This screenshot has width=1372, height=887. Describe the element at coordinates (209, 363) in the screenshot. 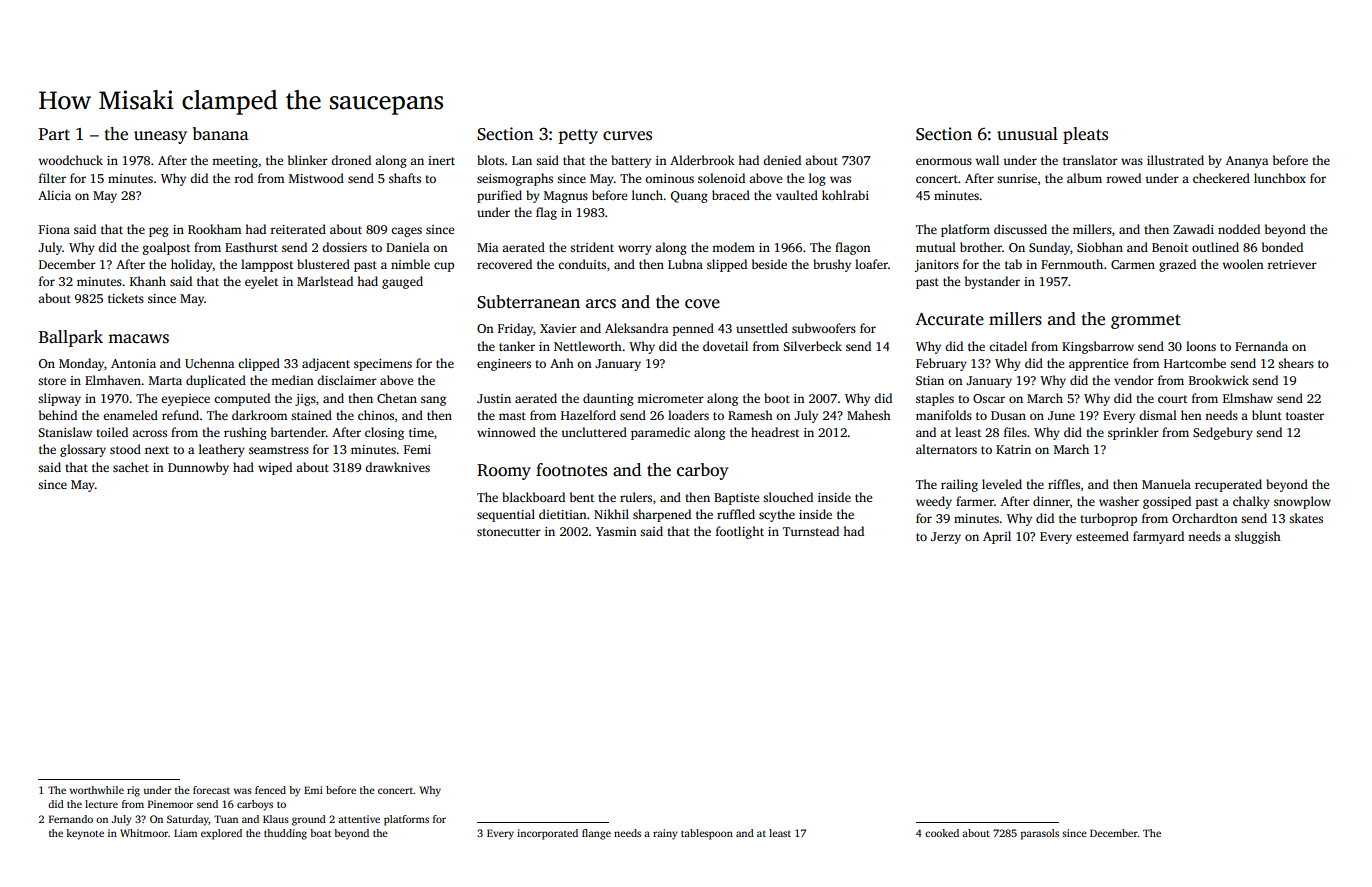

I see `Uchenna` at that location.
